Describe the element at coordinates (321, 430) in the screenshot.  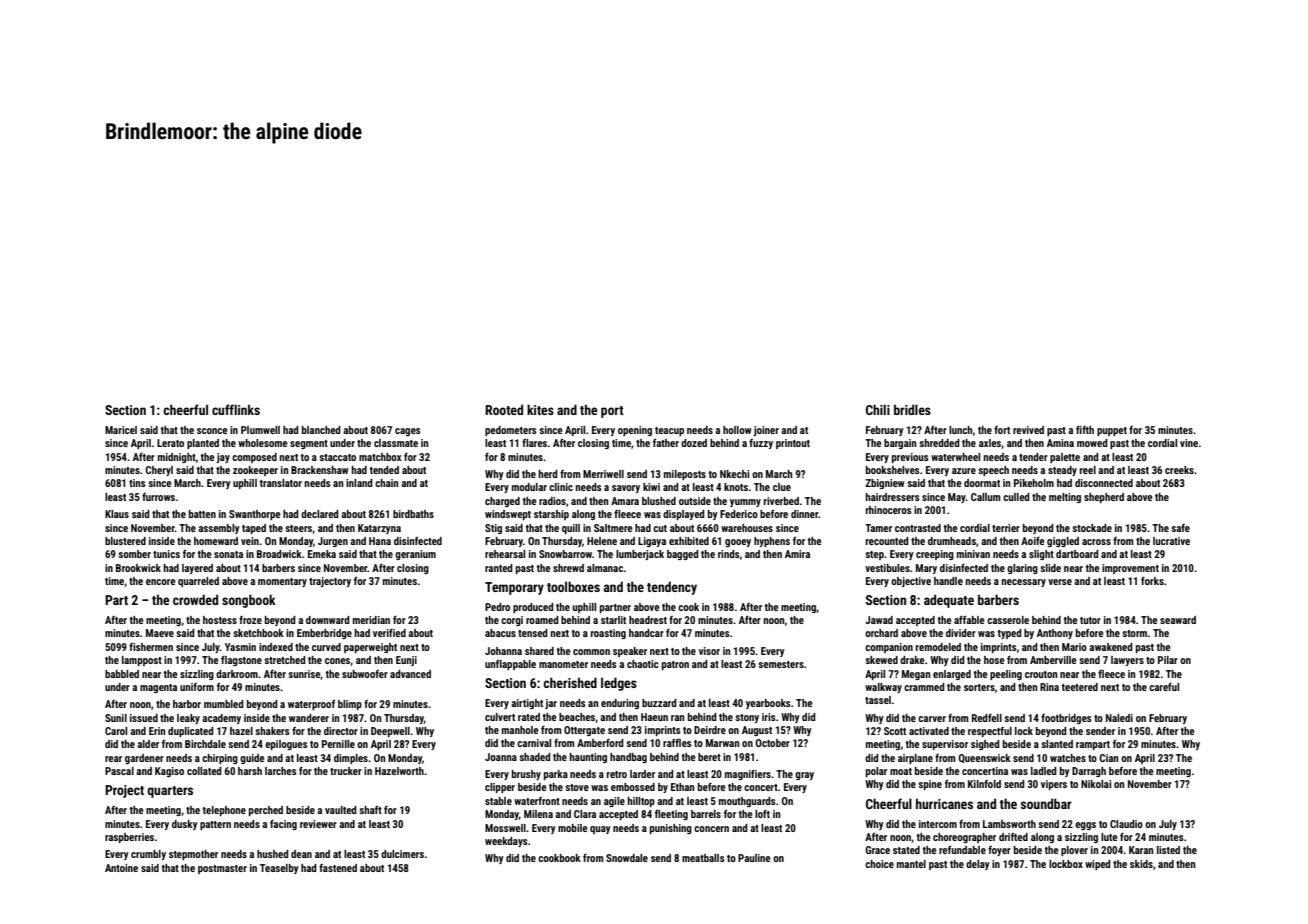
I see `blanched` at that location.
